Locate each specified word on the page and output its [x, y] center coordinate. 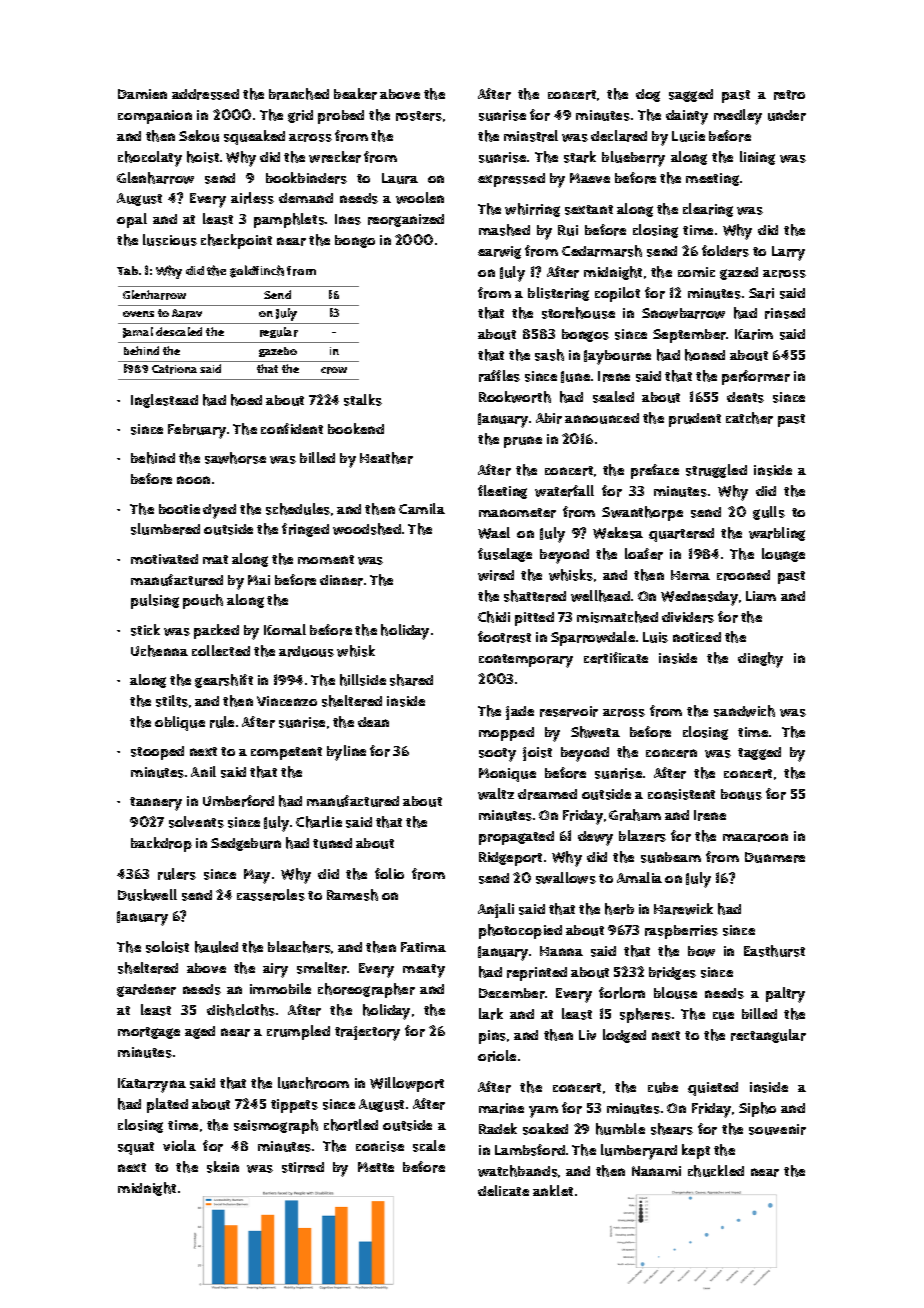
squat [136, 1148]
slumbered [165, 529]
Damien [142, 94]
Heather [386, 458]
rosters [419, 116]
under [787, 115]
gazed [739, 273]
